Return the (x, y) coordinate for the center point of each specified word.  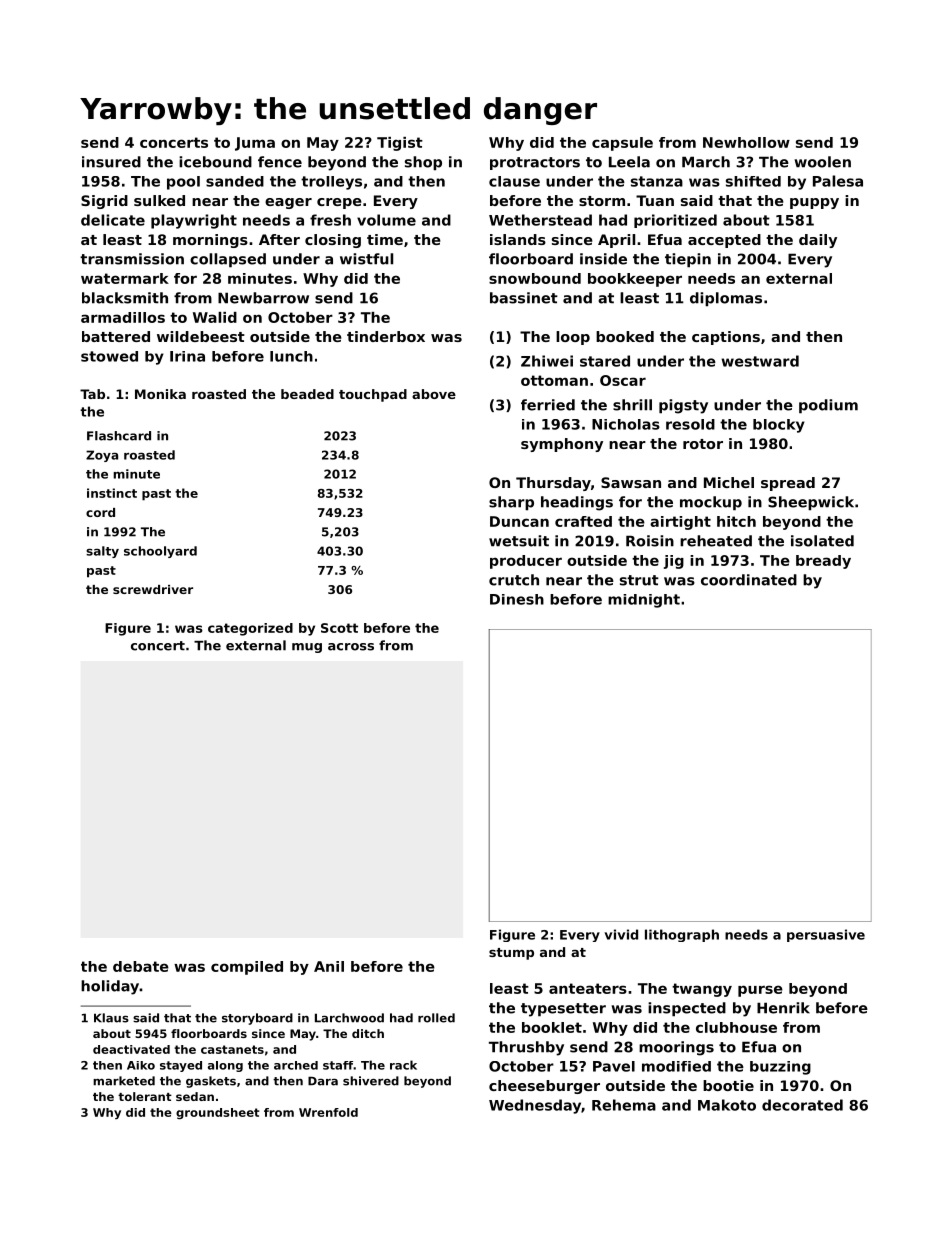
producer (526, 562)
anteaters (588, 988)
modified (676, 1066)
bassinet (524, 298)
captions (726, 338)
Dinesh (517, 599)
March (706, 162)
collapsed (228, 260)
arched (296, 1065)
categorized (250, 629)
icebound (215, 162)
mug (307, 648)
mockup (711, 503)
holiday (110, 987)
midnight (644, 601)
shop (423, 163)
